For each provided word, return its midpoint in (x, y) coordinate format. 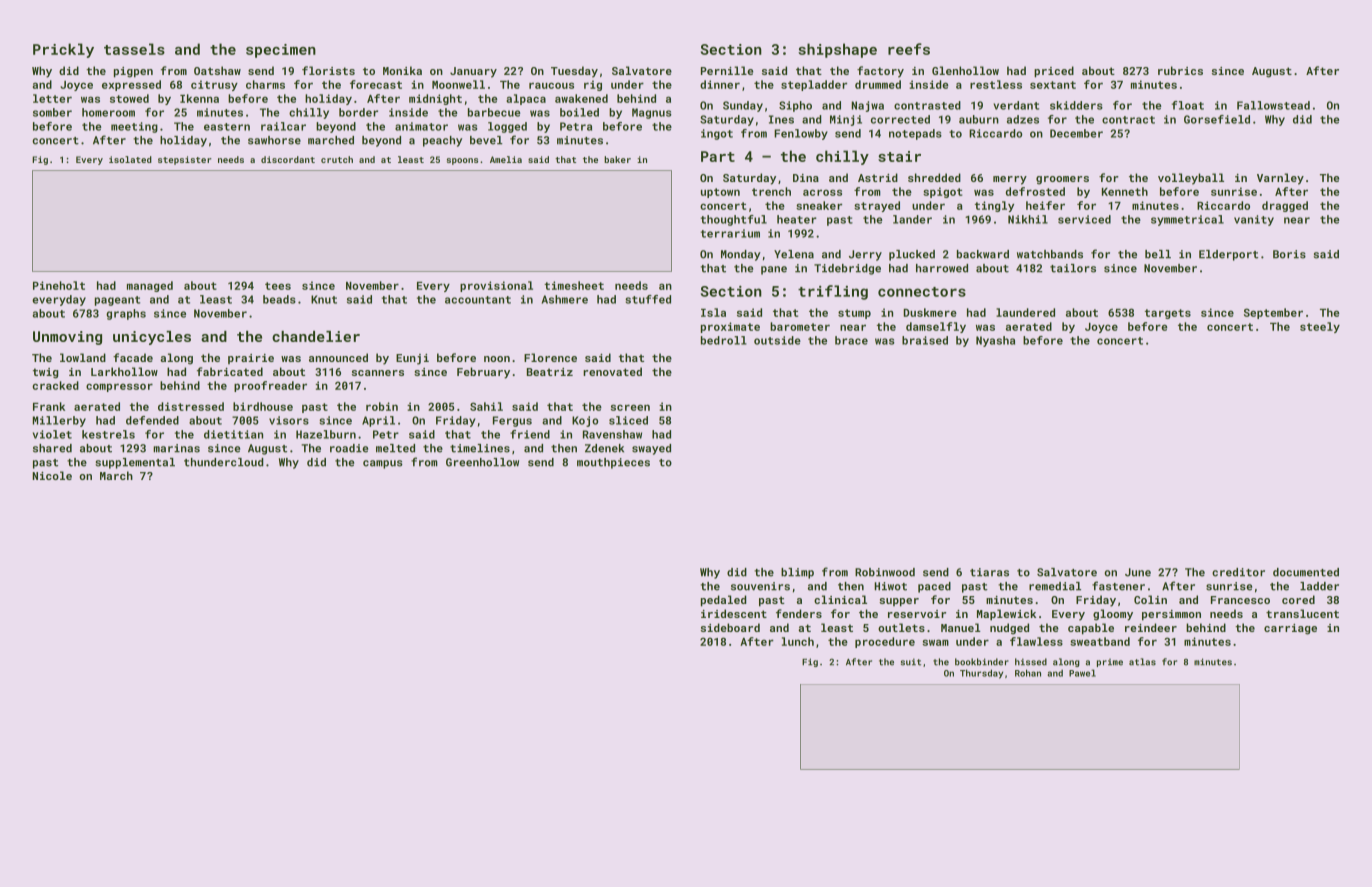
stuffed (648, 299)
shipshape (837, 50)
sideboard (730, 627)
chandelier (316, 336)
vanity (1254, 220)
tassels (134, 49)
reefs (909, 49)
